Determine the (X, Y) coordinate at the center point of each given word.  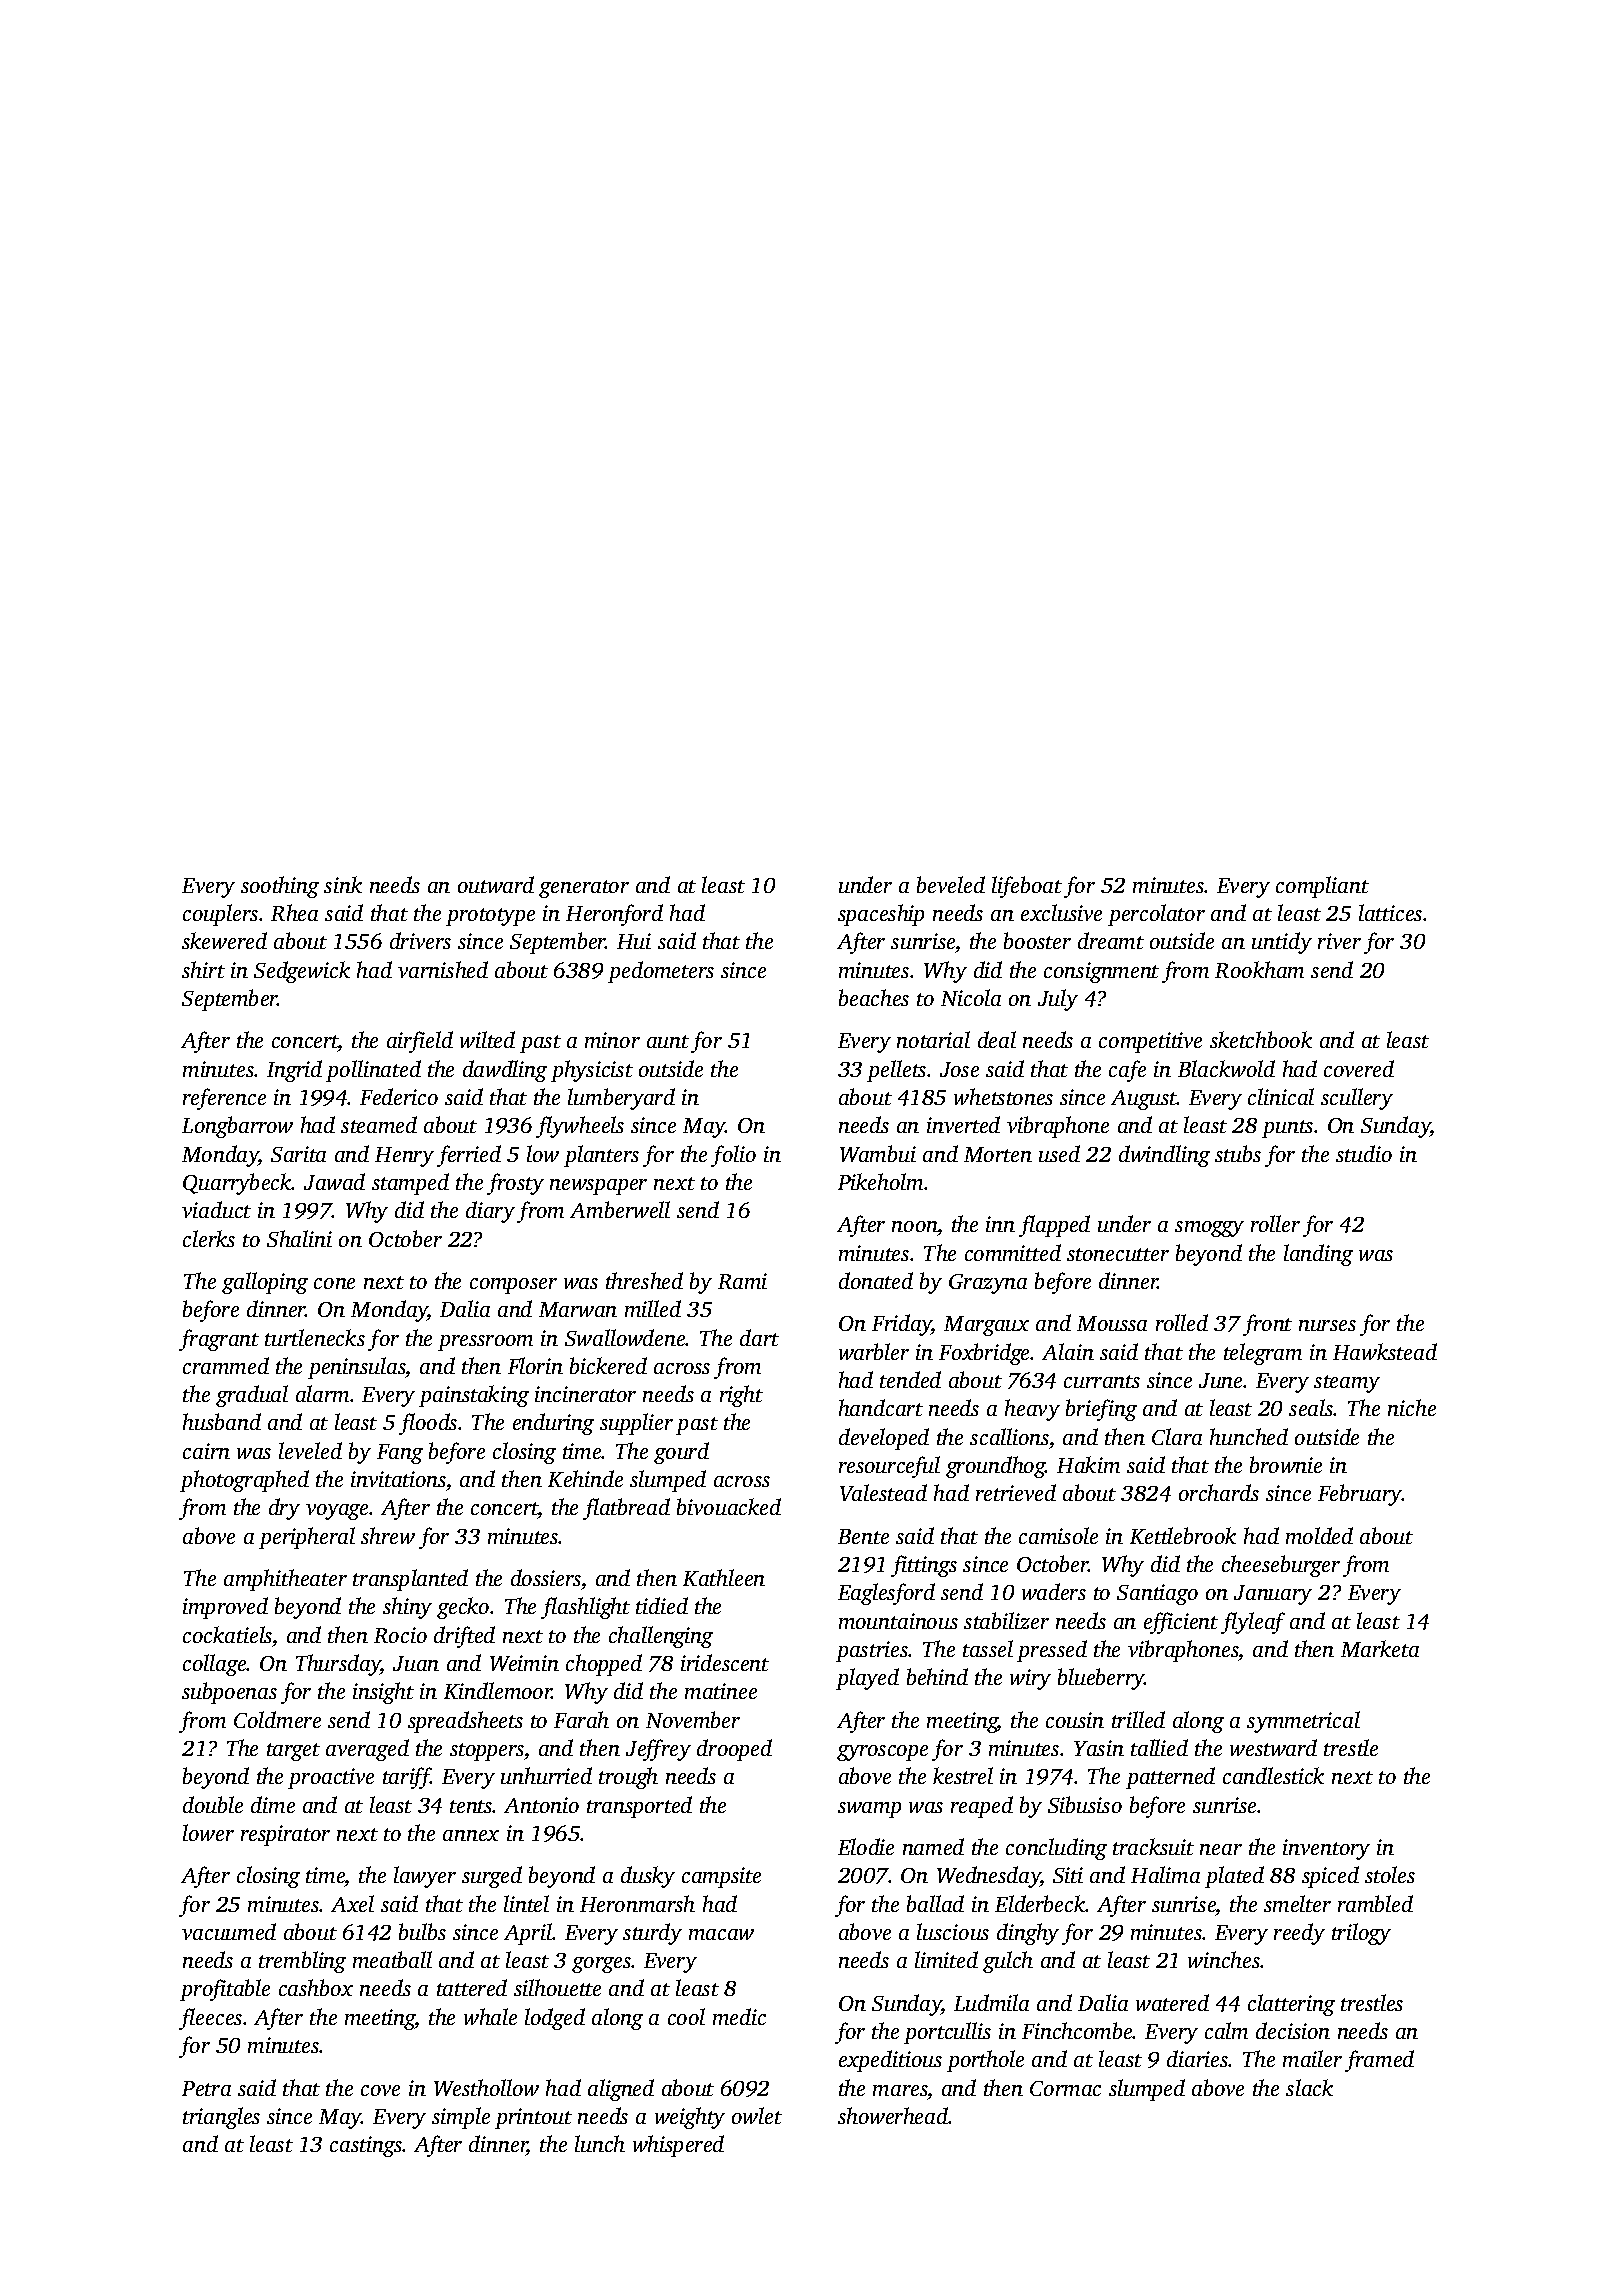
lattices (1390, 912)
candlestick (1273, 1775)
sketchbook (1261, 1039)
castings (366, 2146)
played (867, 1679)
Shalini (299, 1238)
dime (273, 1804)
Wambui (878, 1153)
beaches (874, 997)
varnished (443, 969)
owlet (757, 2115)
